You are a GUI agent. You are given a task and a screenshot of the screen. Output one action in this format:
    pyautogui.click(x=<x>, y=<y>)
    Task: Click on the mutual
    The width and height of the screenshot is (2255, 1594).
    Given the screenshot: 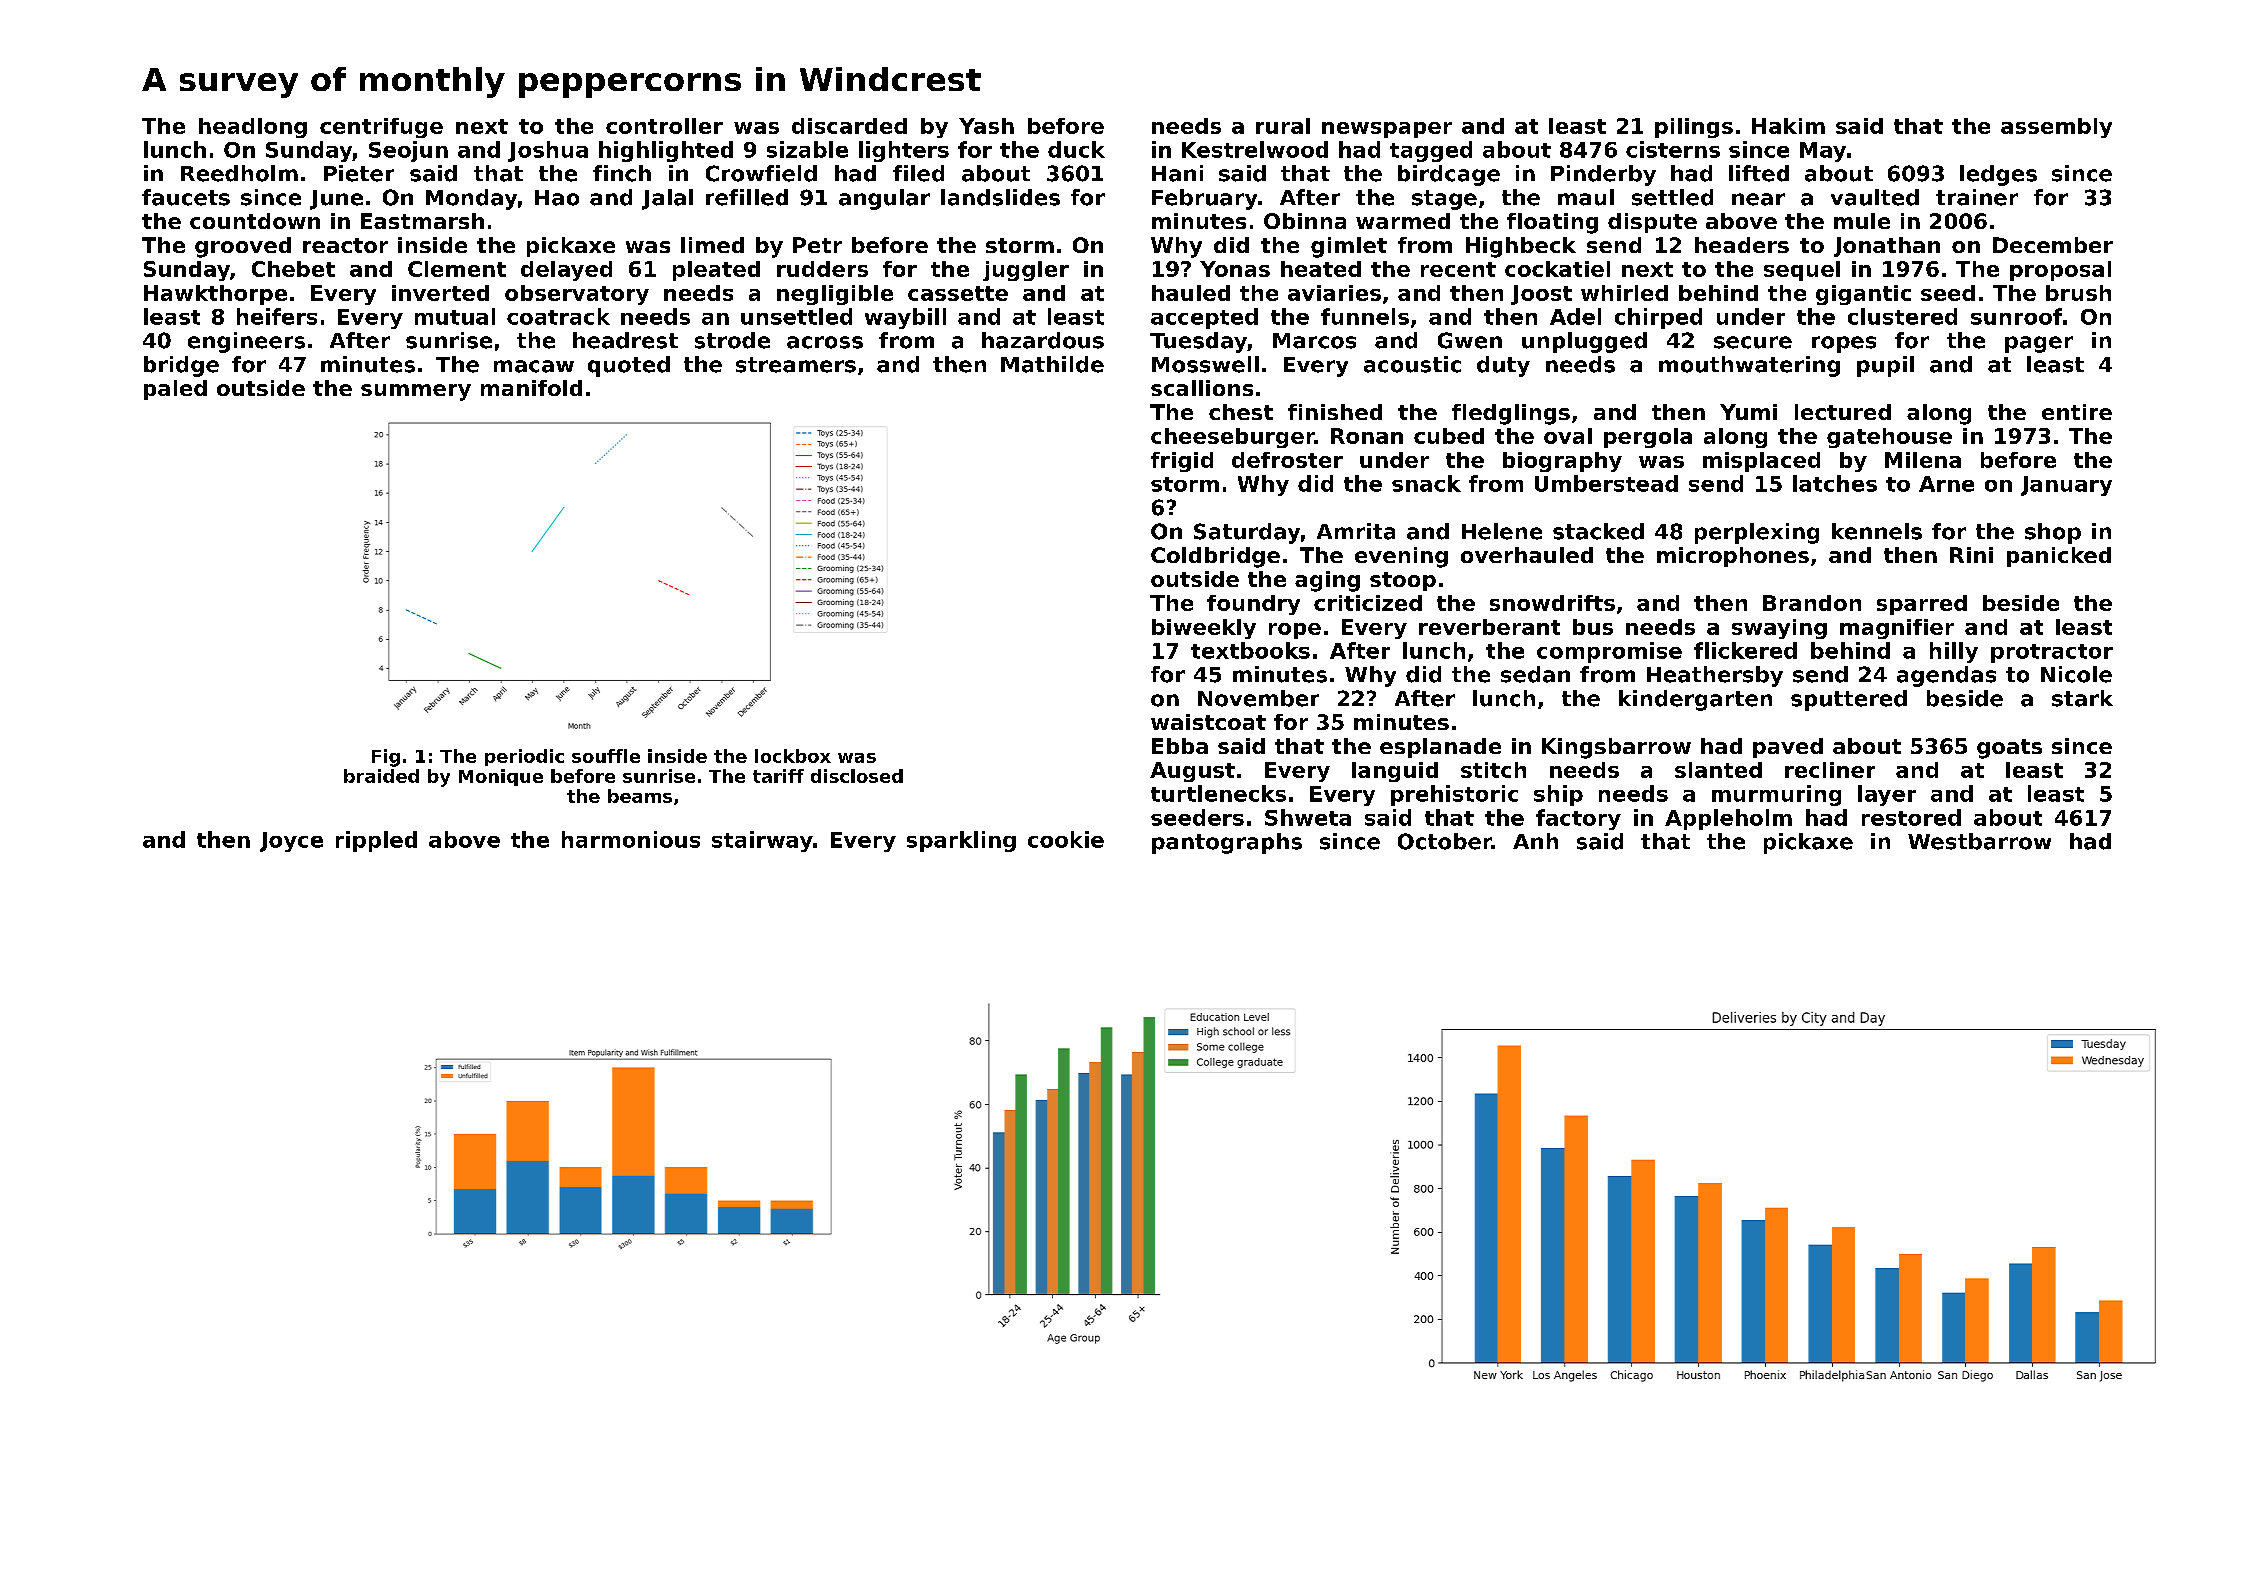 What is the action you would take?
    pyautogui.click(x=455, y=316)
